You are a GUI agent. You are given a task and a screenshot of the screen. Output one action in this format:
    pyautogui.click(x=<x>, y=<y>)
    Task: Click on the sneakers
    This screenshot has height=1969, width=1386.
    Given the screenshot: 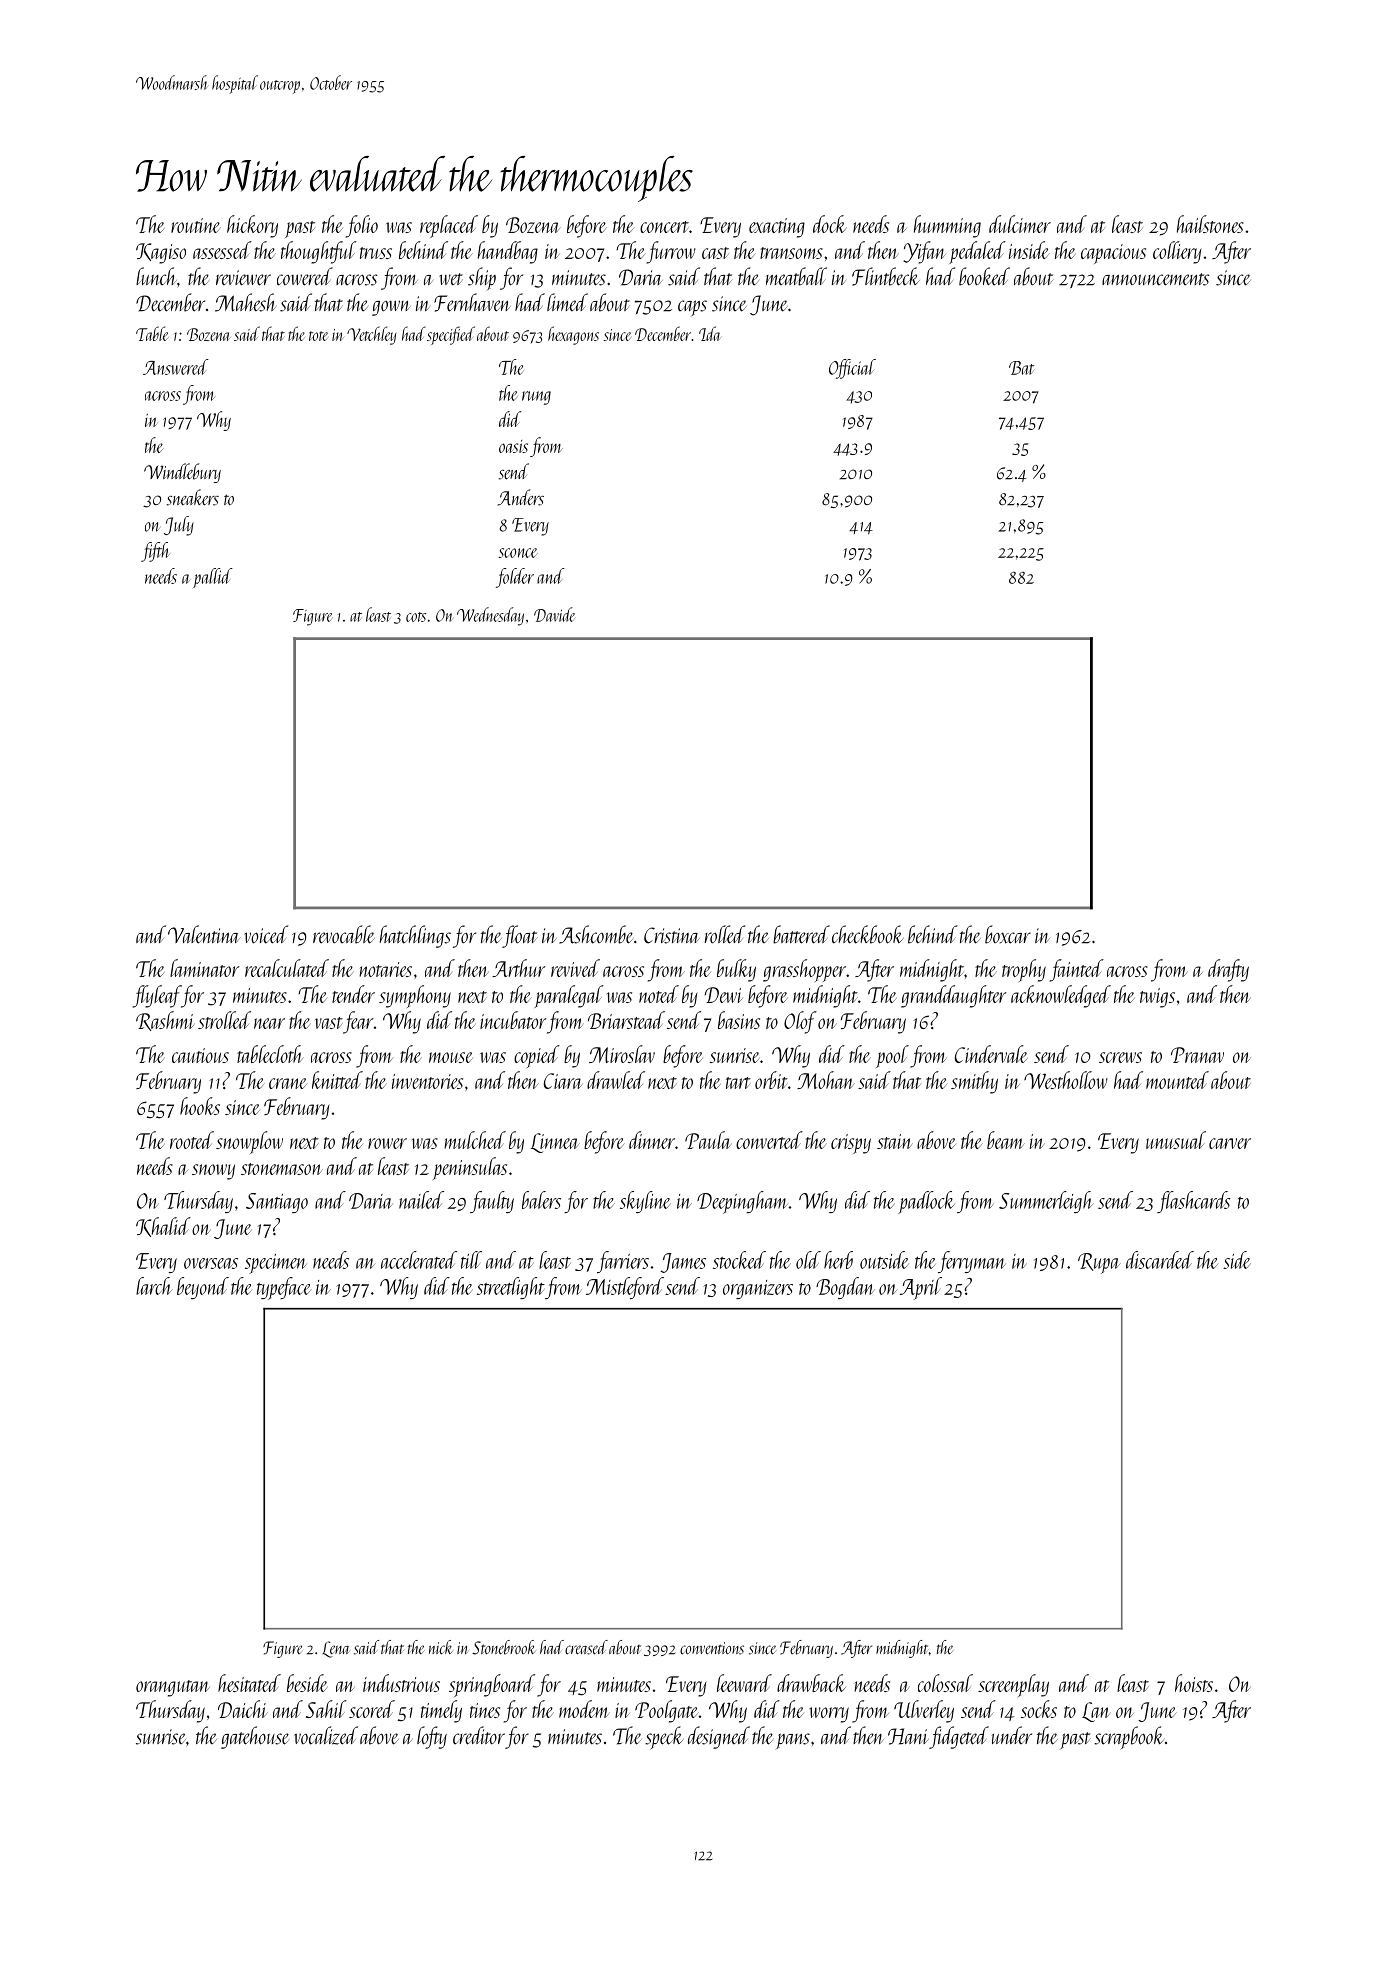 What is the action you would take?
    pyautogui.click(x=193, y=497)
